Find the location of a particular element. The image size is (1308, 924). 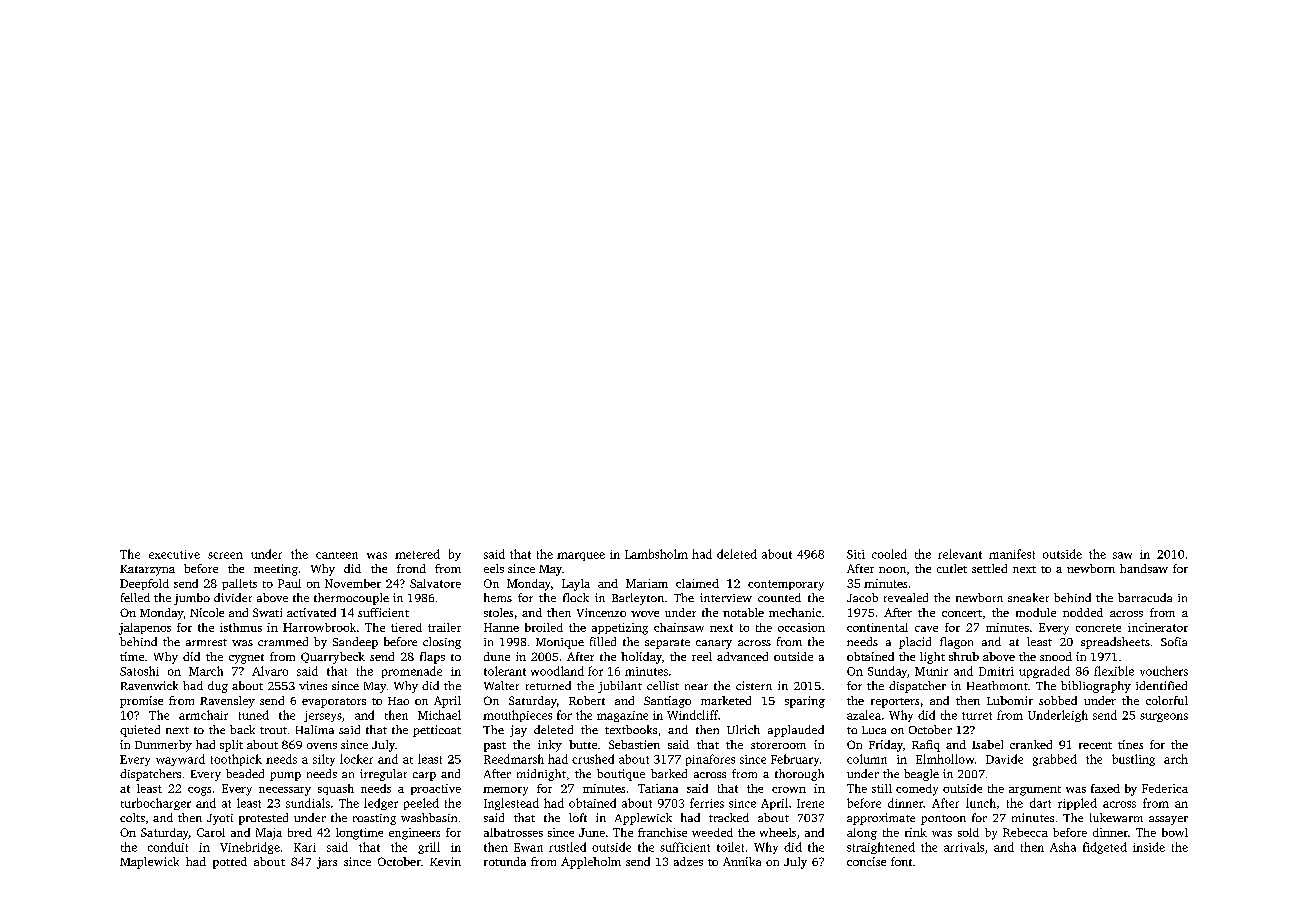

split is located at coordinates (231, 746).
